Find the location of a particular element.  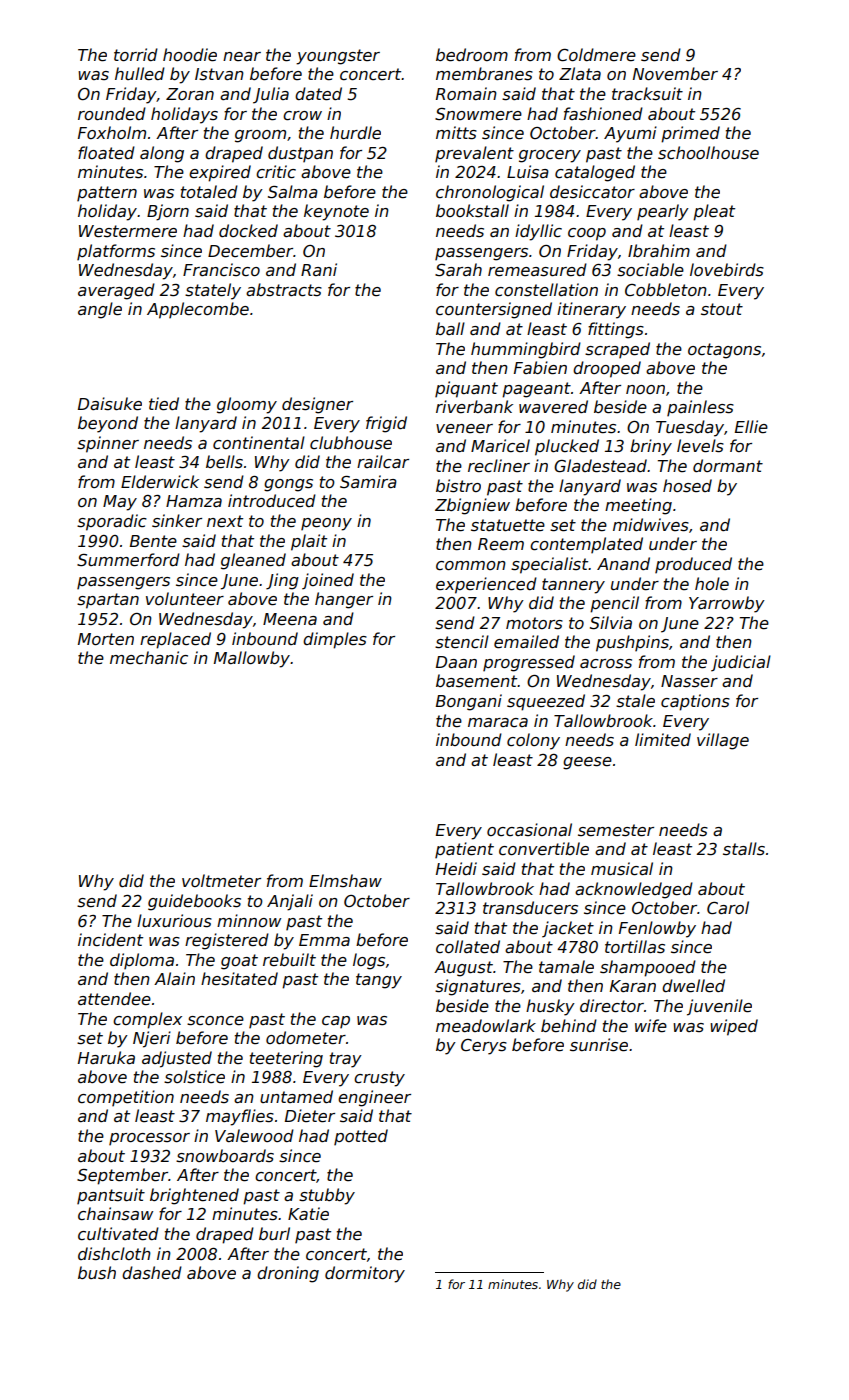

dormitory is located at coordinates (365, 1274).
